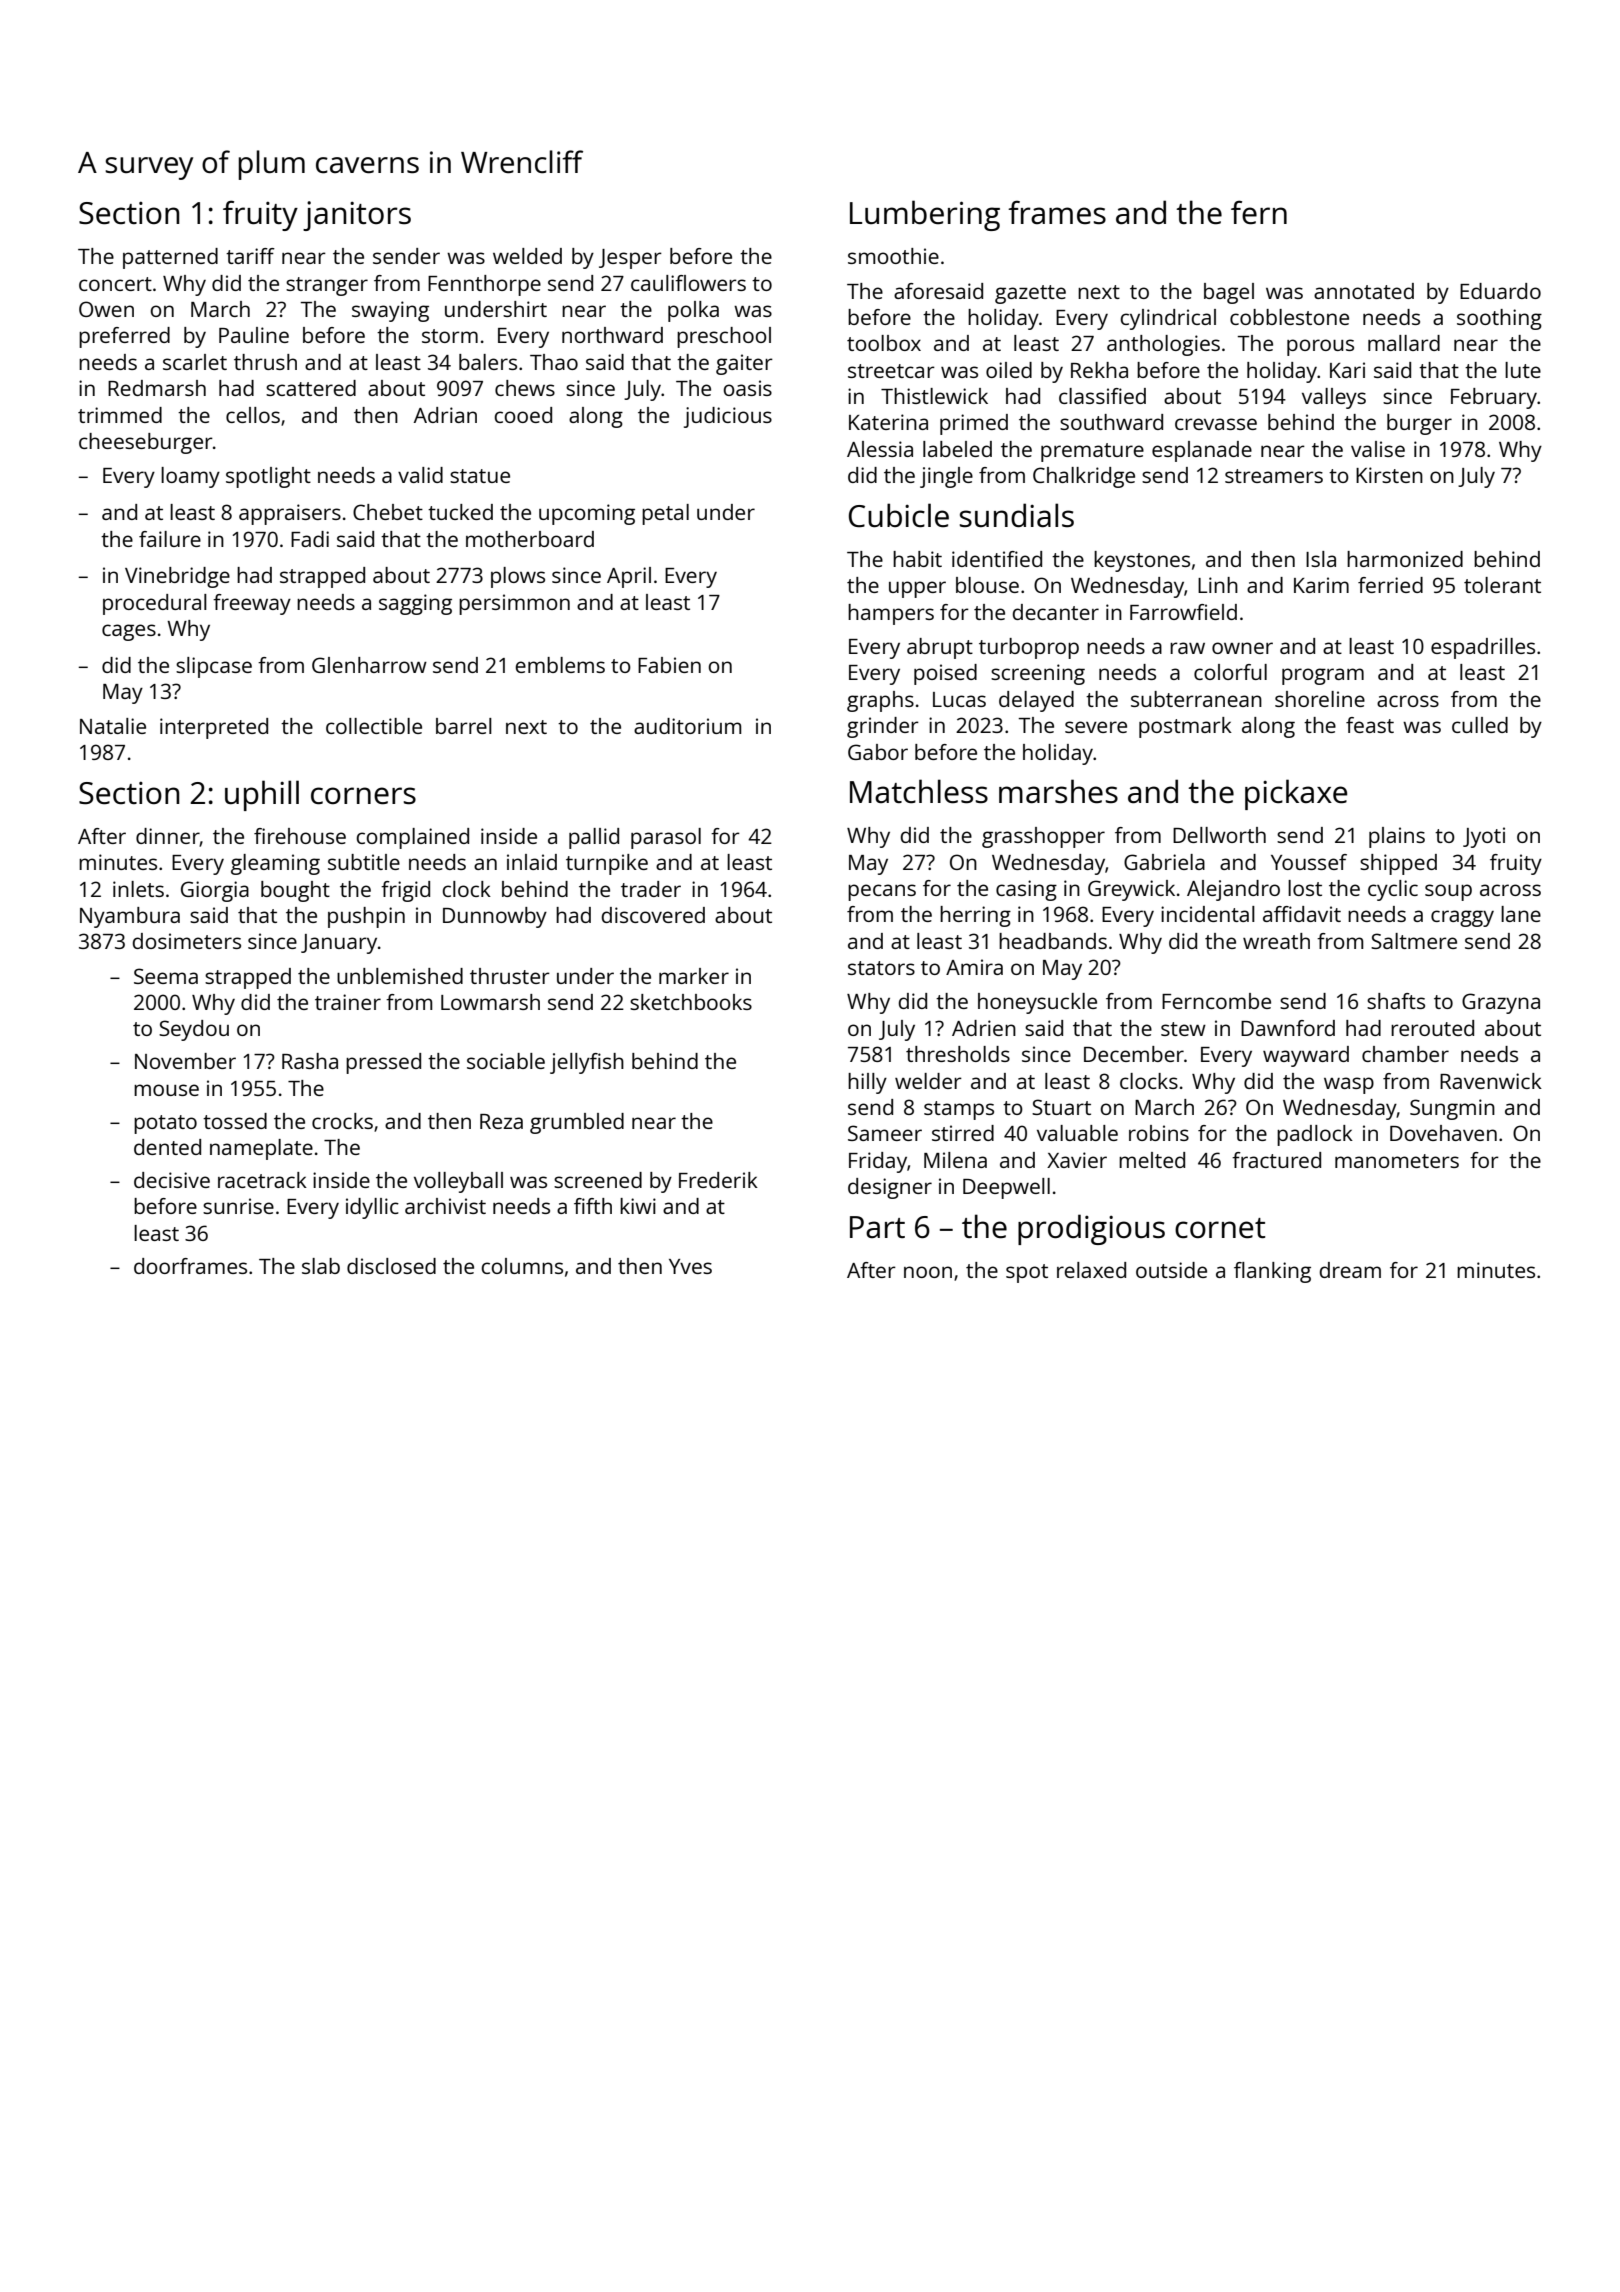 The image size is (1620, 2292). Describe the element at coordinates (445, 415) in the document. I see `Adrian` at that location.
